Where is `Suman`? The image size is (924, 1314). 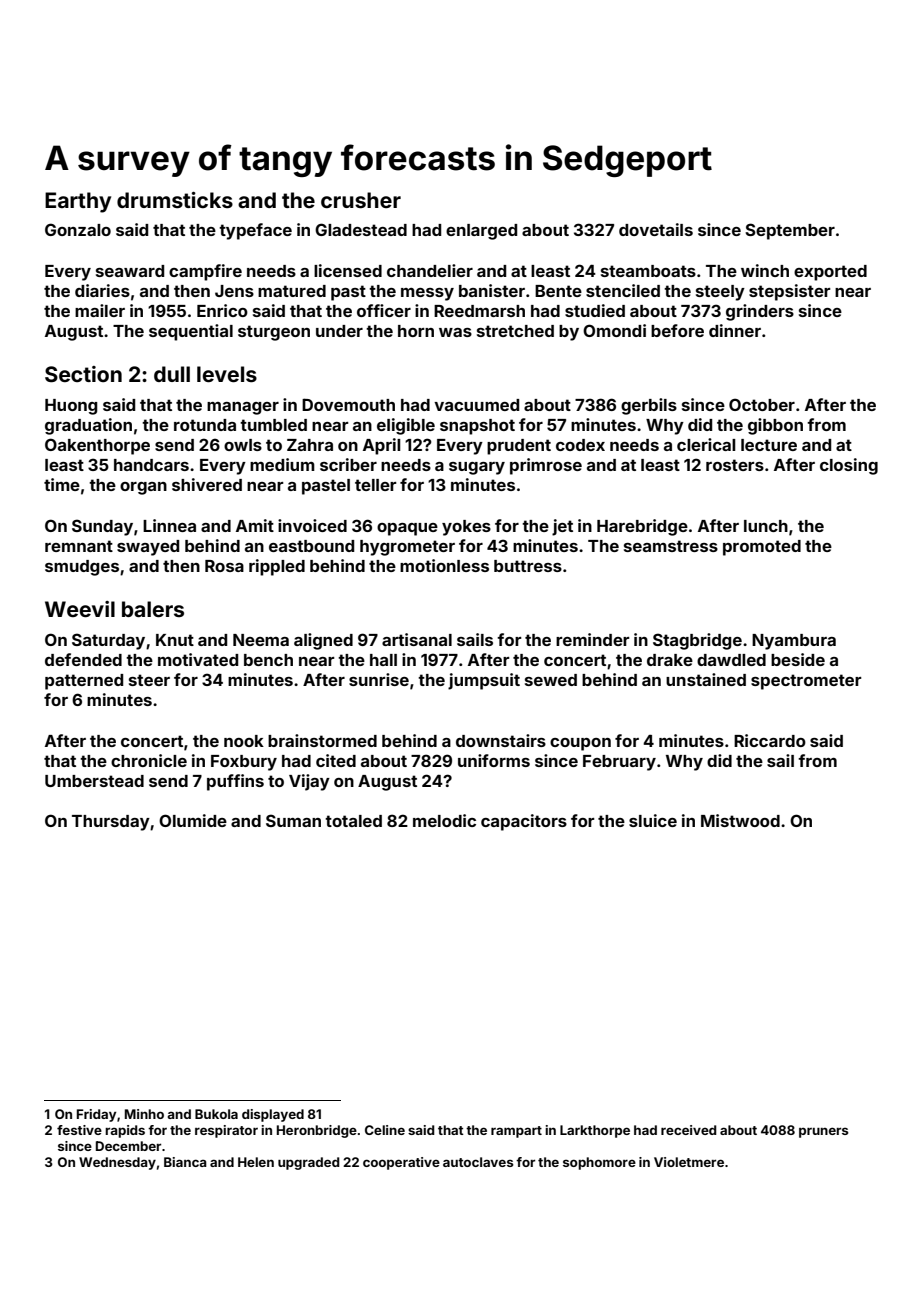 Suman is located at coordinates (293, 820).
